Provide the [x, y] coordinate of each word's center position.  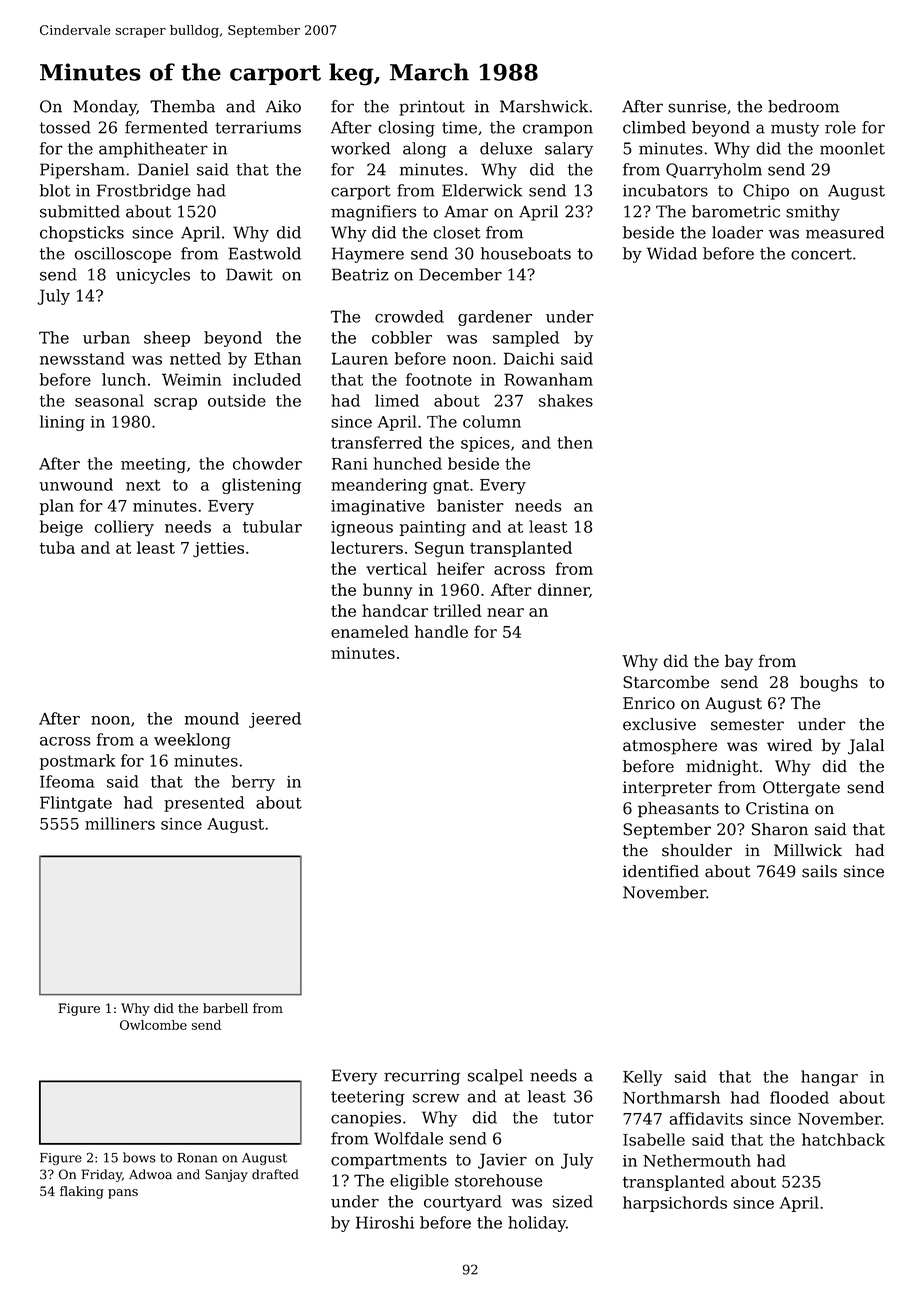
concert [821, 254]
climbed [654, 127]
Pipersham [82, 171]
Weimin [192, 379]
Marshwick [544, 106]
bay [739, 662]
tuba [57, 547]
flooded [799, 1097]
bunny [388, 591]
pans [123, 1194]
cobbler [402, 337]
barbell [225, 1008]
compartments [389, 1161]
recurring [422, 1077]
